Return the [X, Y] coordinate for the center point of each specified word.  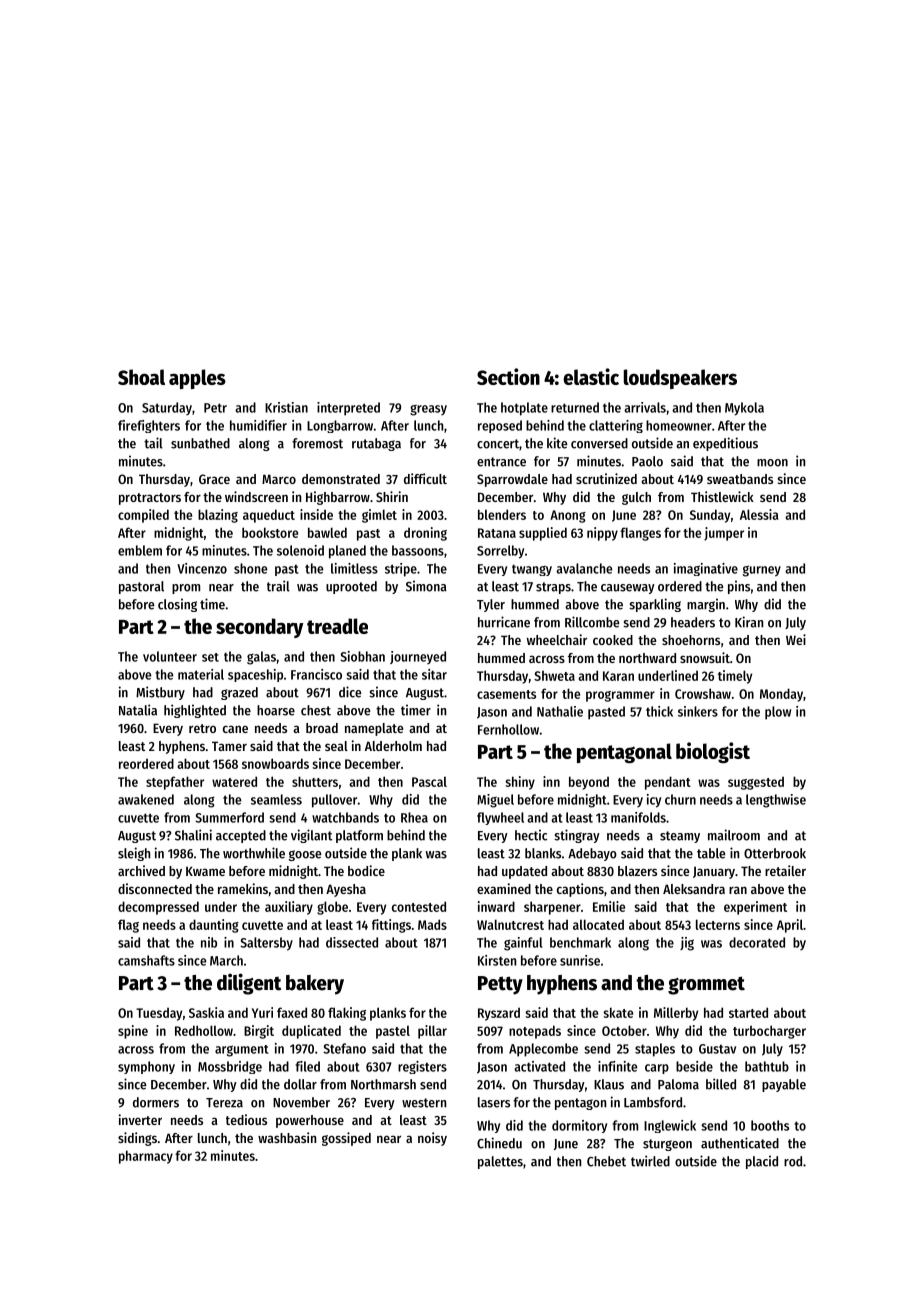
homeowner [679, 425]
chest [316, 710]
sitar [434, 674]
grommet [706, 985]
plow [778, 713]
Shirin [392, 496]
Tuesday [159, 1014]
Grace [214, 479]
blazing [218, 516]
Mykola [744, 409]
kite [557, 443]
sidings [137, 1139]
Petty [500, 985]
